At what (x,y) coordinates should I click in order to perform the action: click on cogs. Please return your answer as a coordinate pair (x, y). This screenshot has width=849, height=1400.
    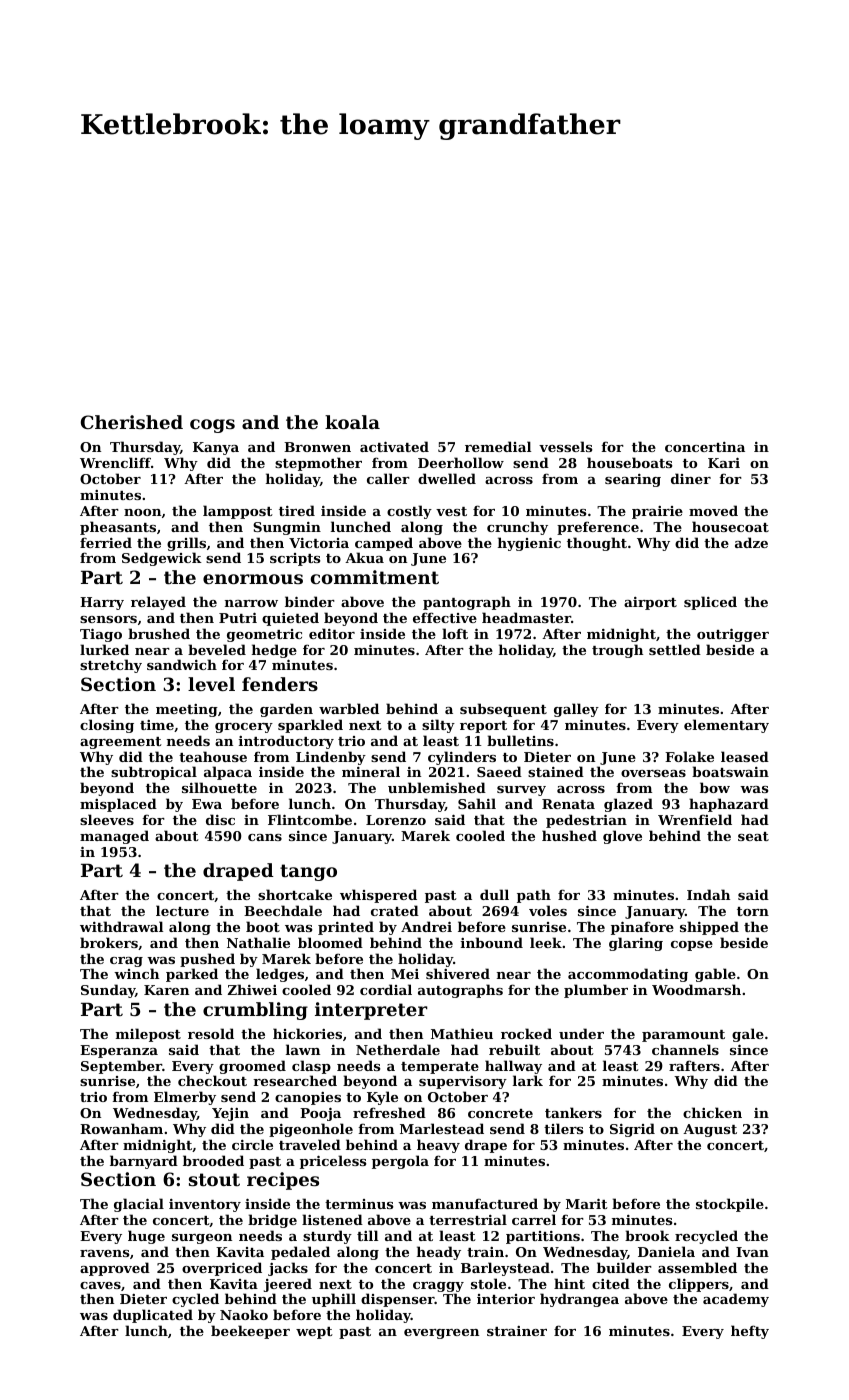
    Looking at the image, I should click on (212, 426).
